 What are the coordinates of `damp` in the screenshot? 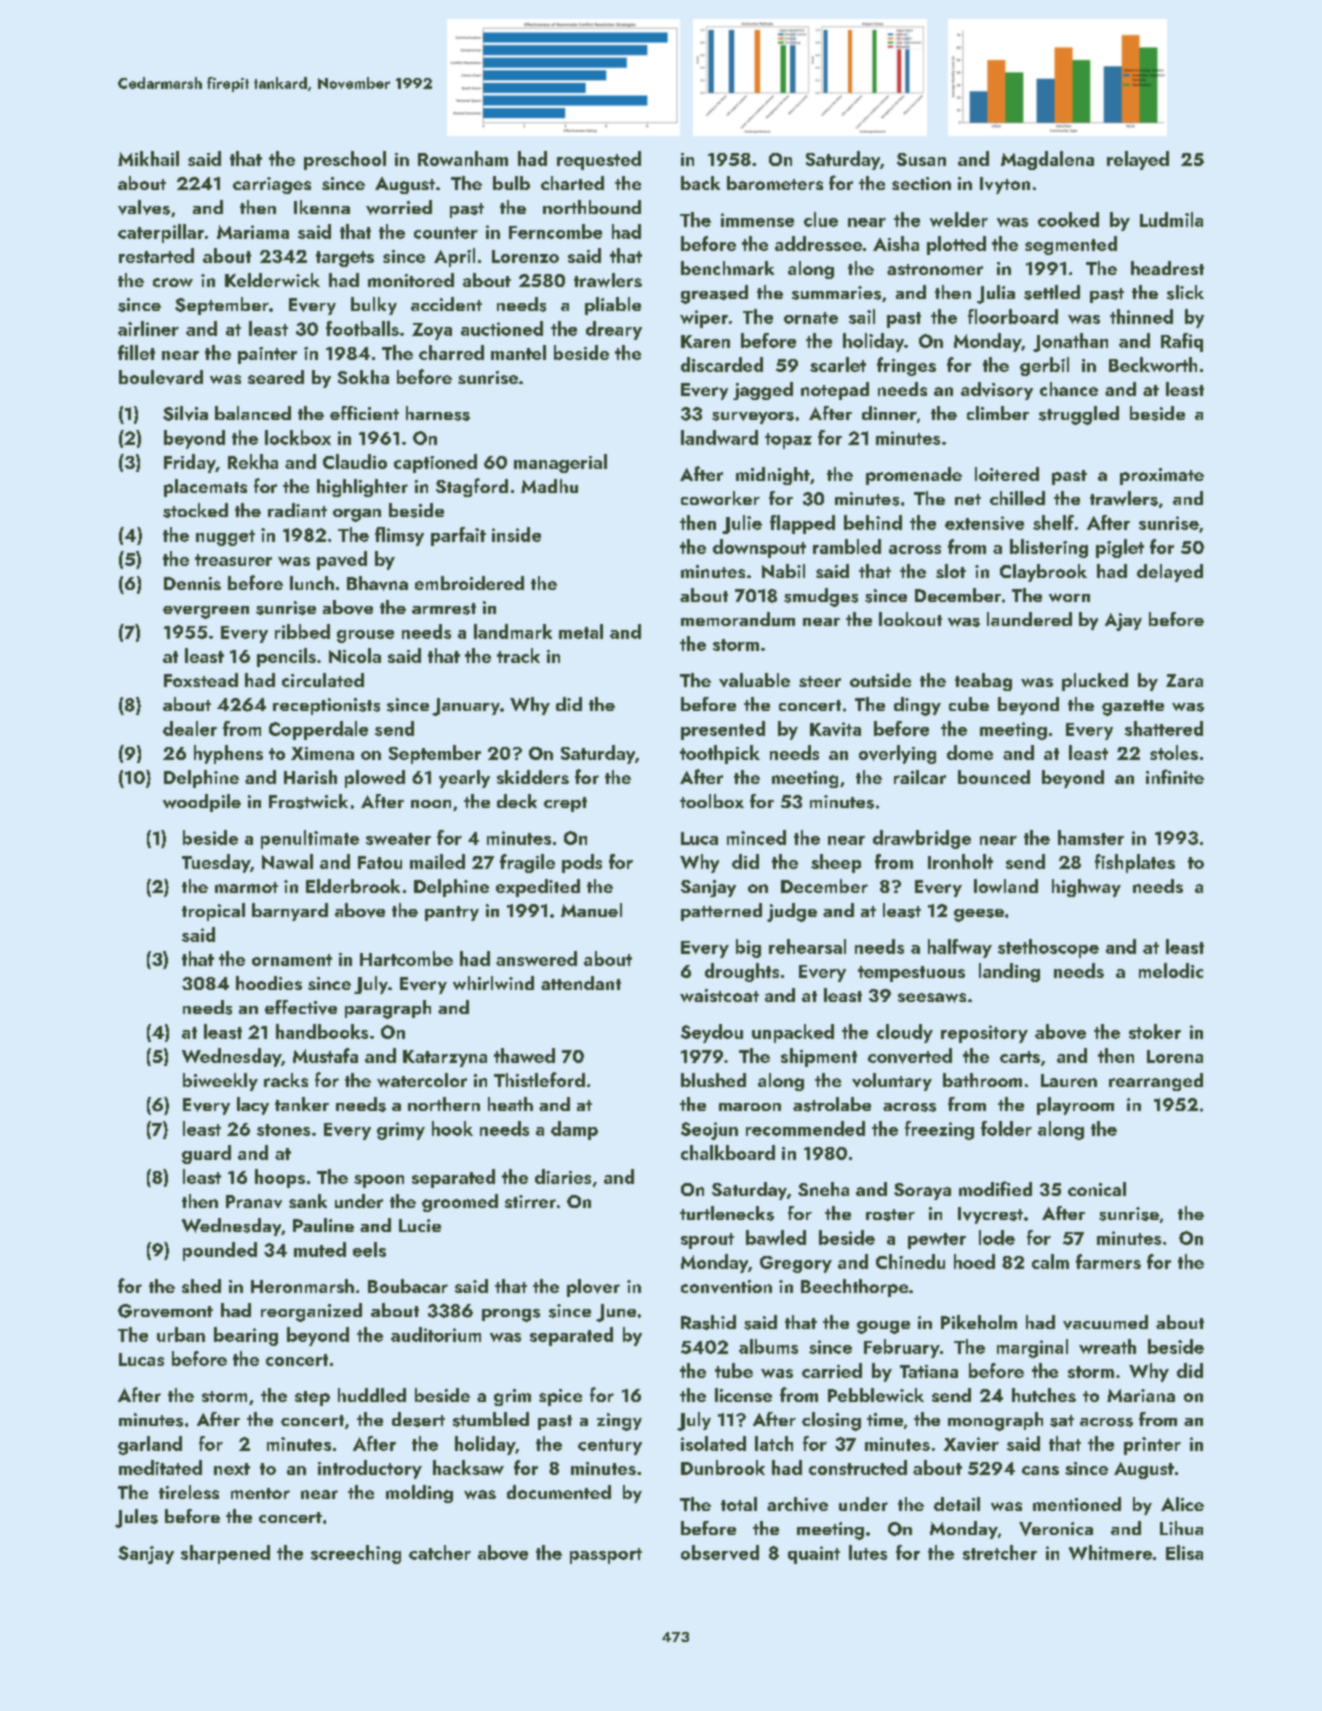 It's located at (574, 1130).
